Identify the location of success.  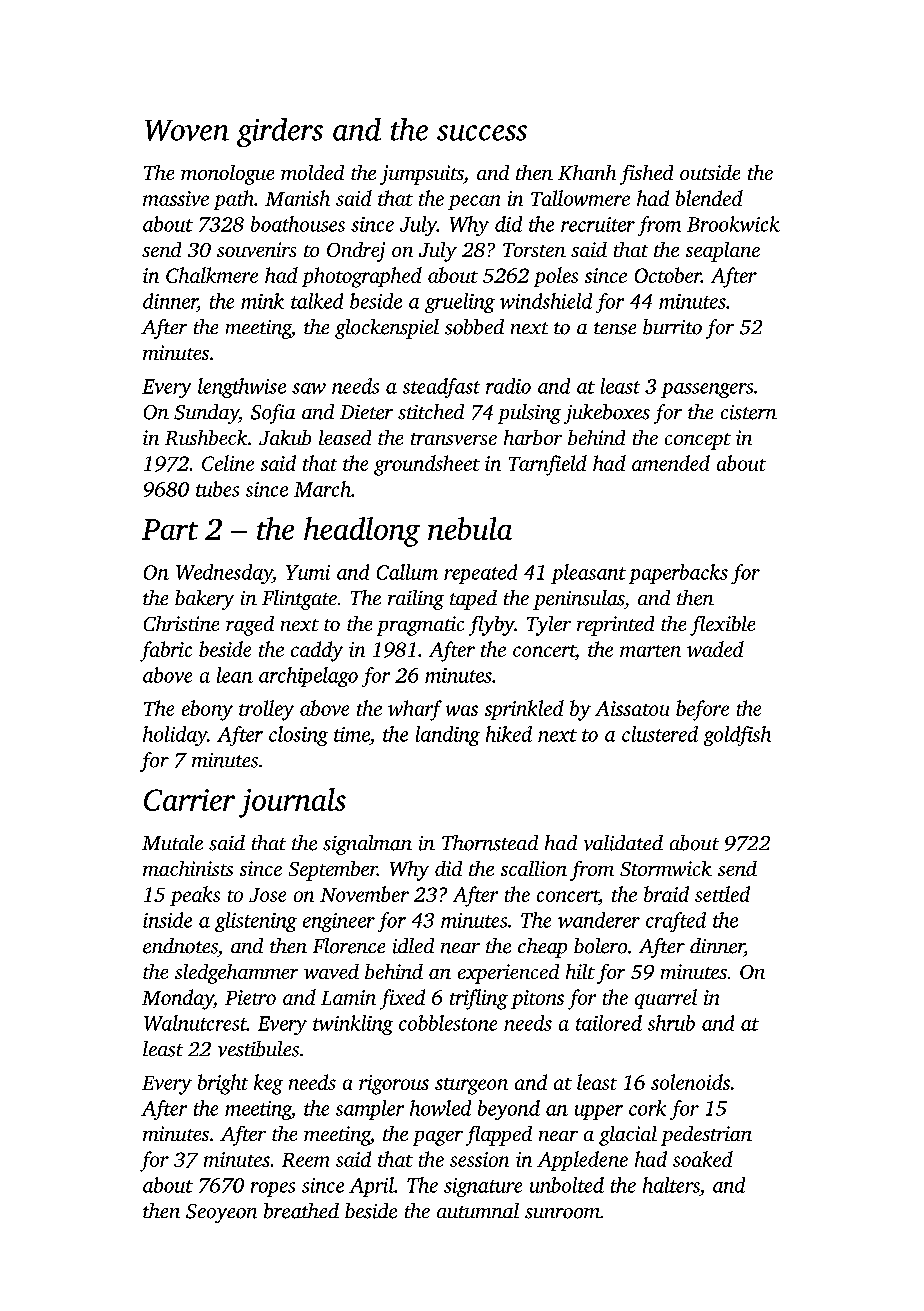
(482, 133).
